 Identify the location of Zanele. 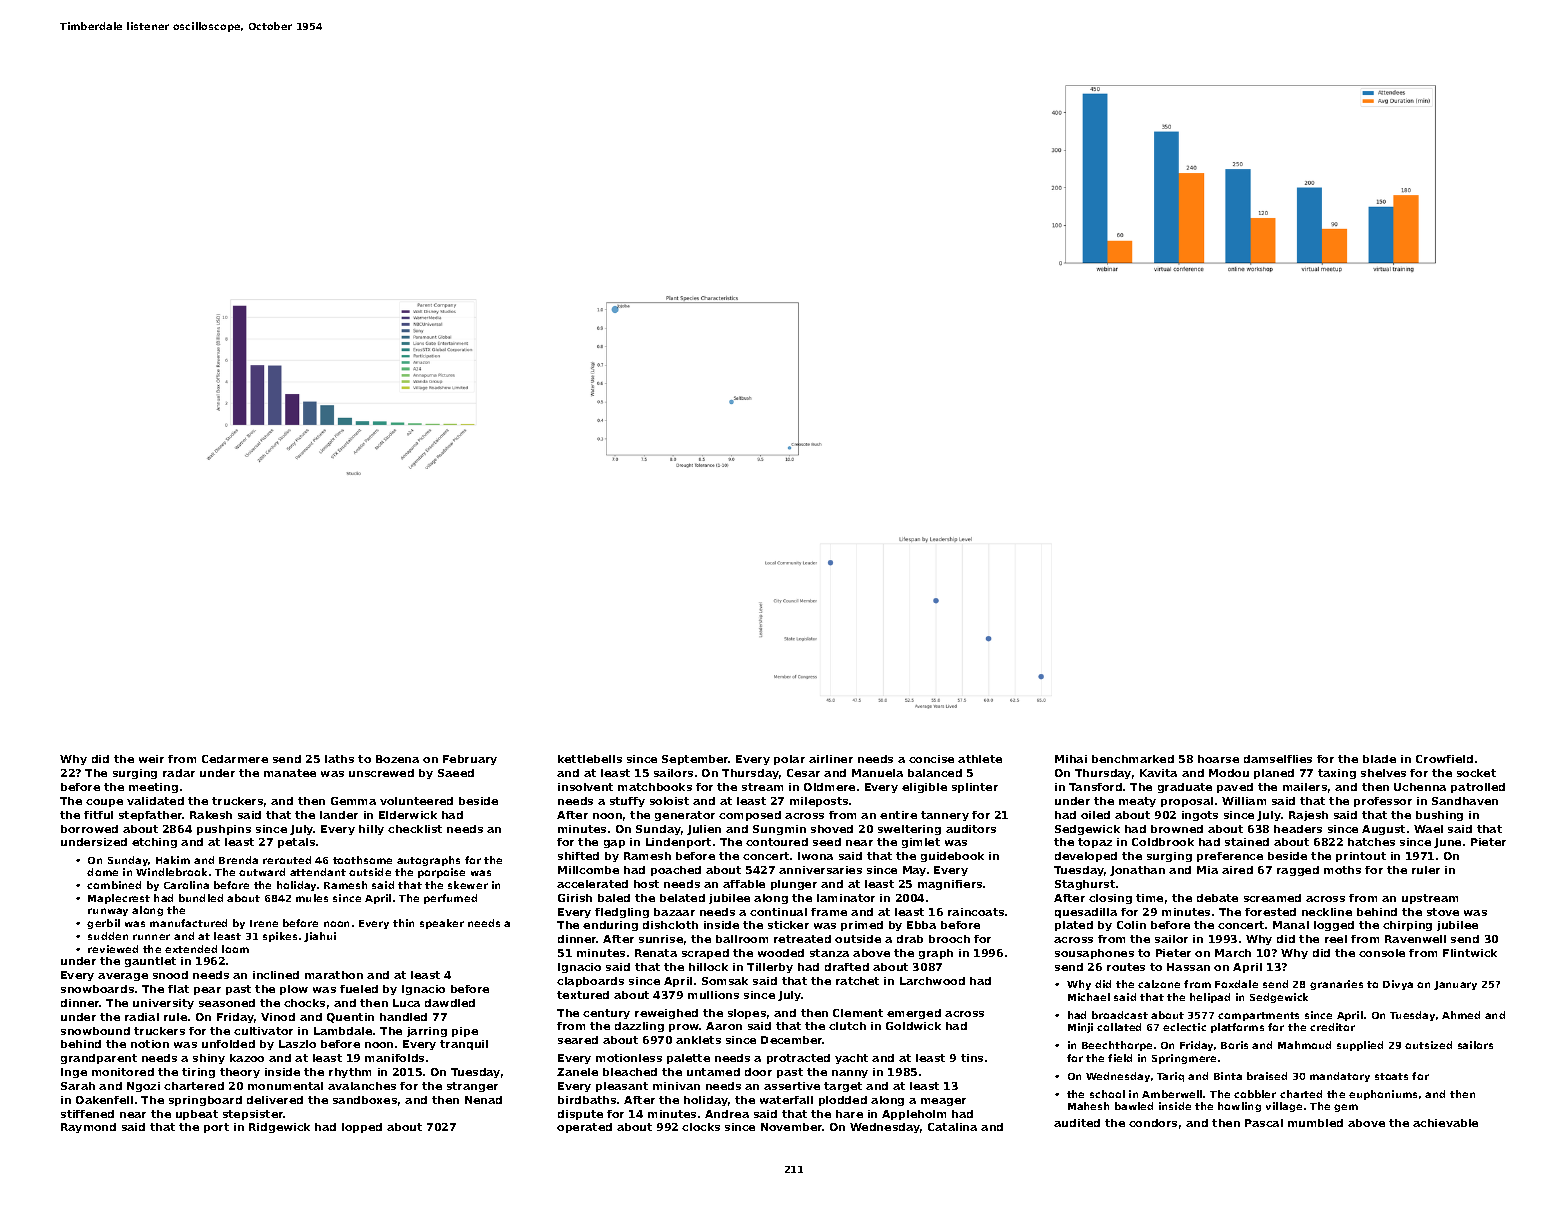
(577, 1072).
